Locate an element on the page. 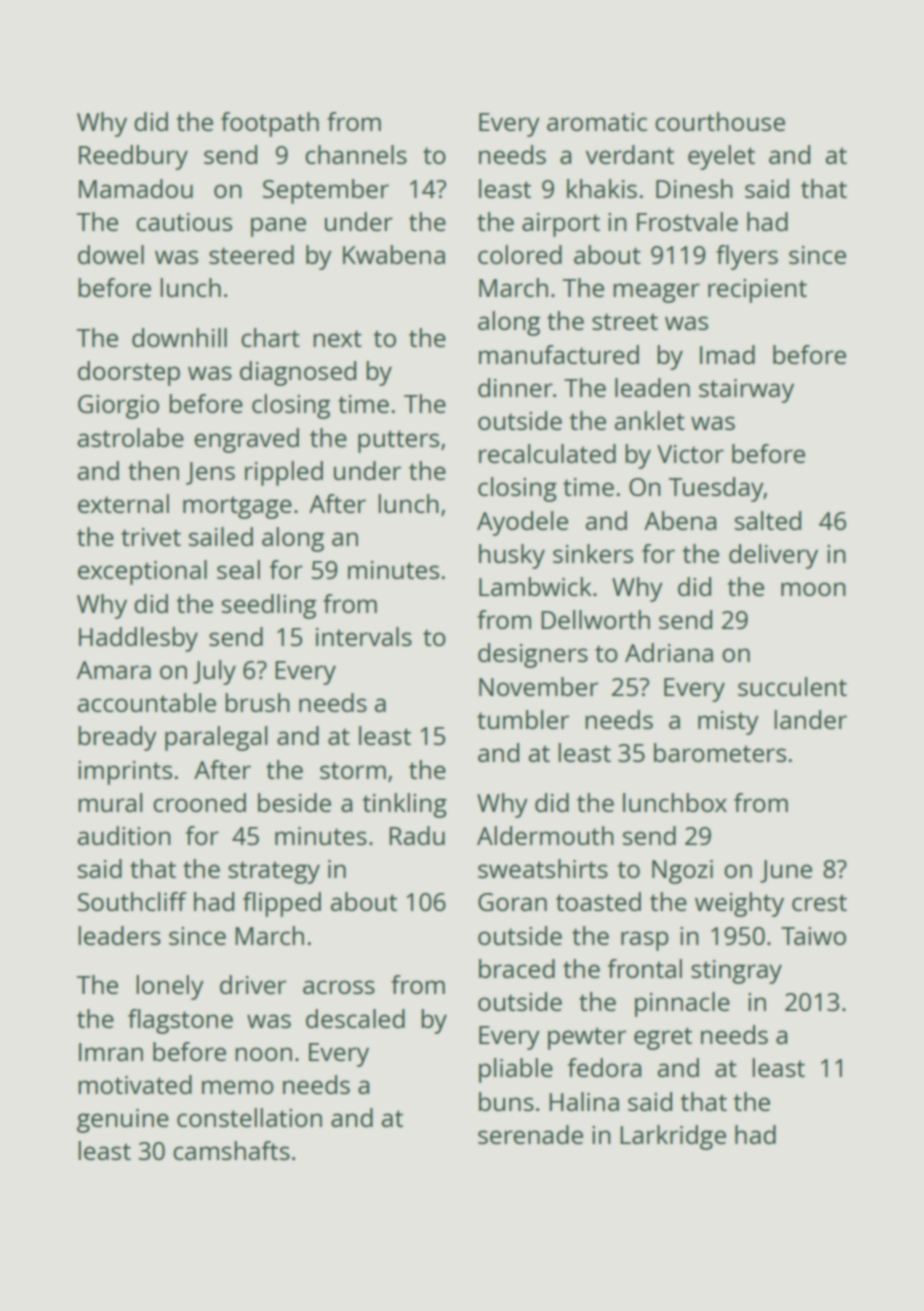  footpath is located at coordinates (270, 124).
